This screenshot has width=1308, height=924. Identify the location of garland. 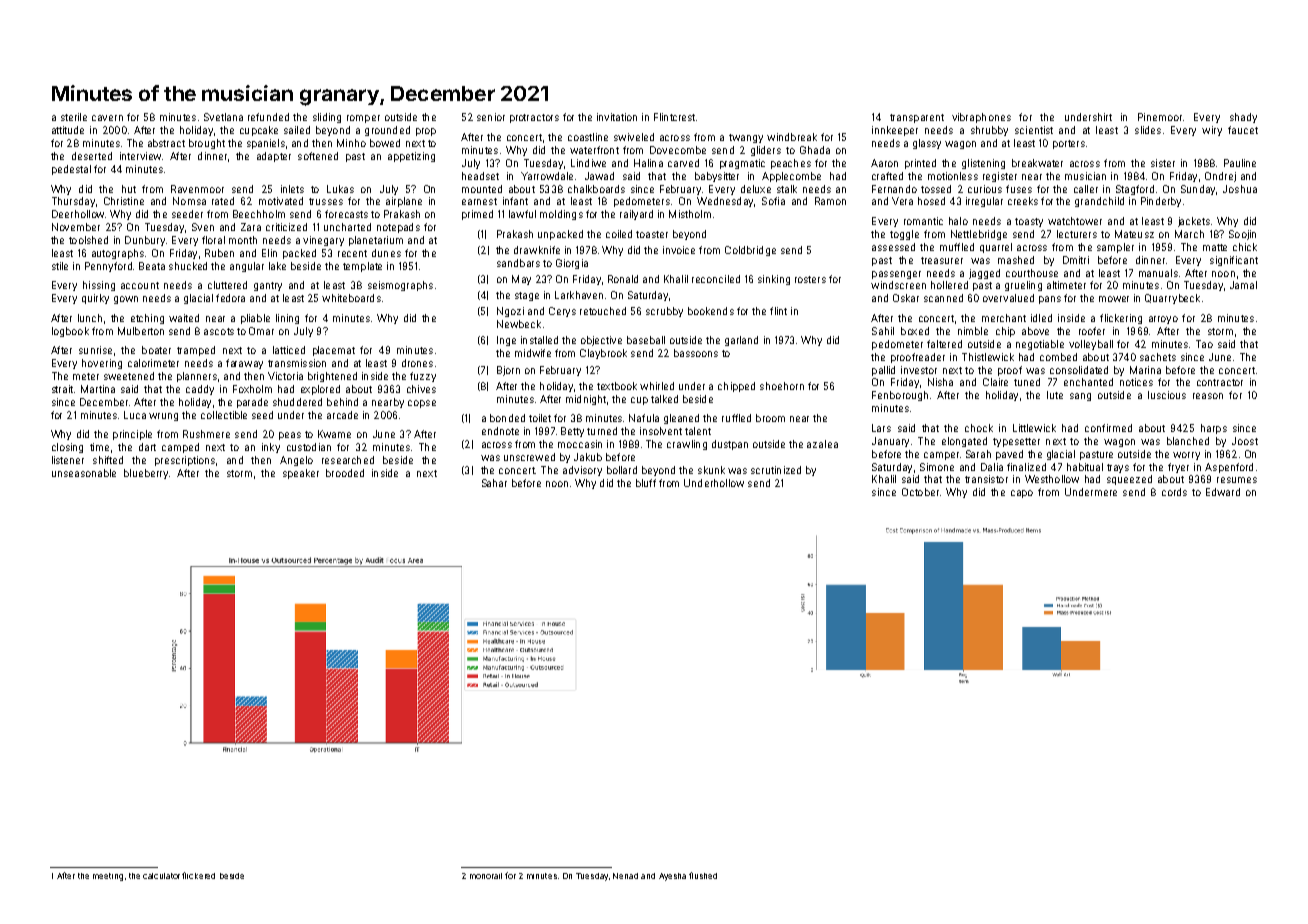
(741, 341).
